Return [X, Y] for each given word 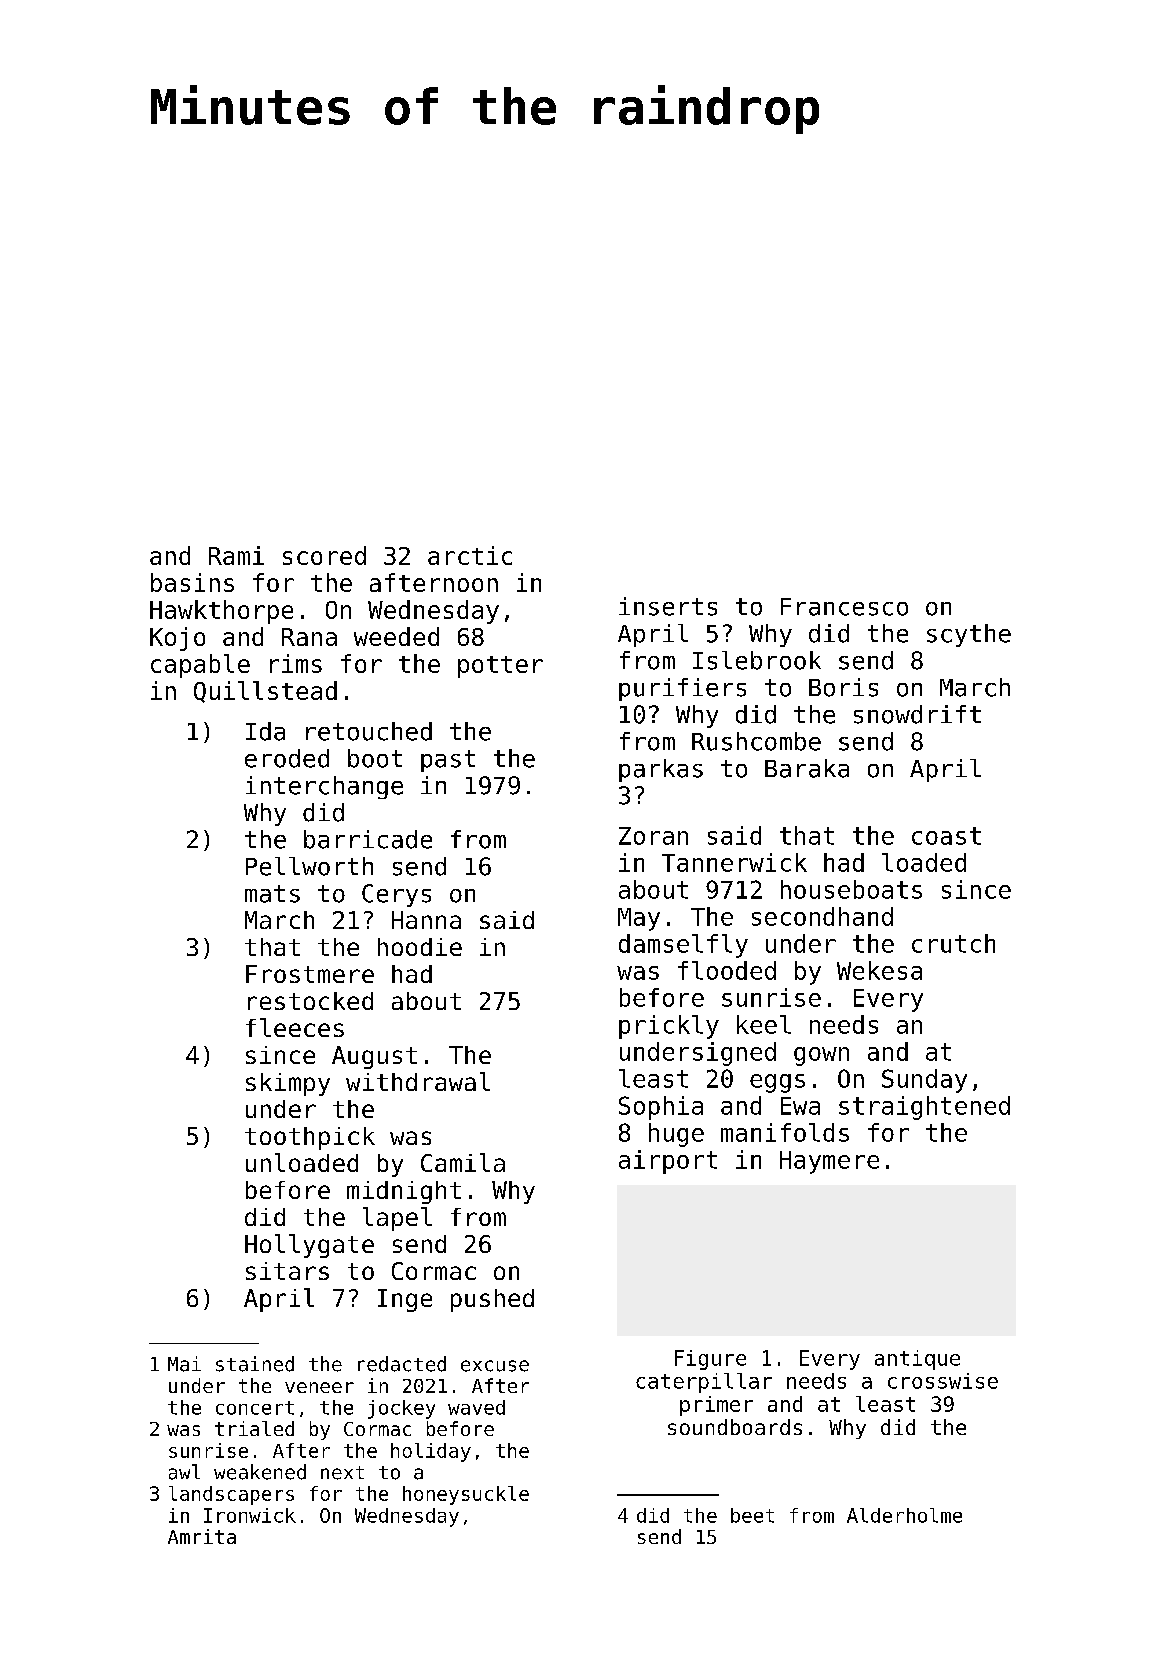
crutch [953, 943]
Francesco [844, 607]
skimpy [288, 1084]
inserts [668, 606]
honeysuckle [466, 1495]
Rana [309, 637]
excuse [495, 1366]
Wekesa [879, 970]
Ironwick [250, 1515]
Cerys [396, 895]
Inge [405, 1300]
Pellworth [309, 866]
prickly [669, 1027]
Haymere [829, 1162]
